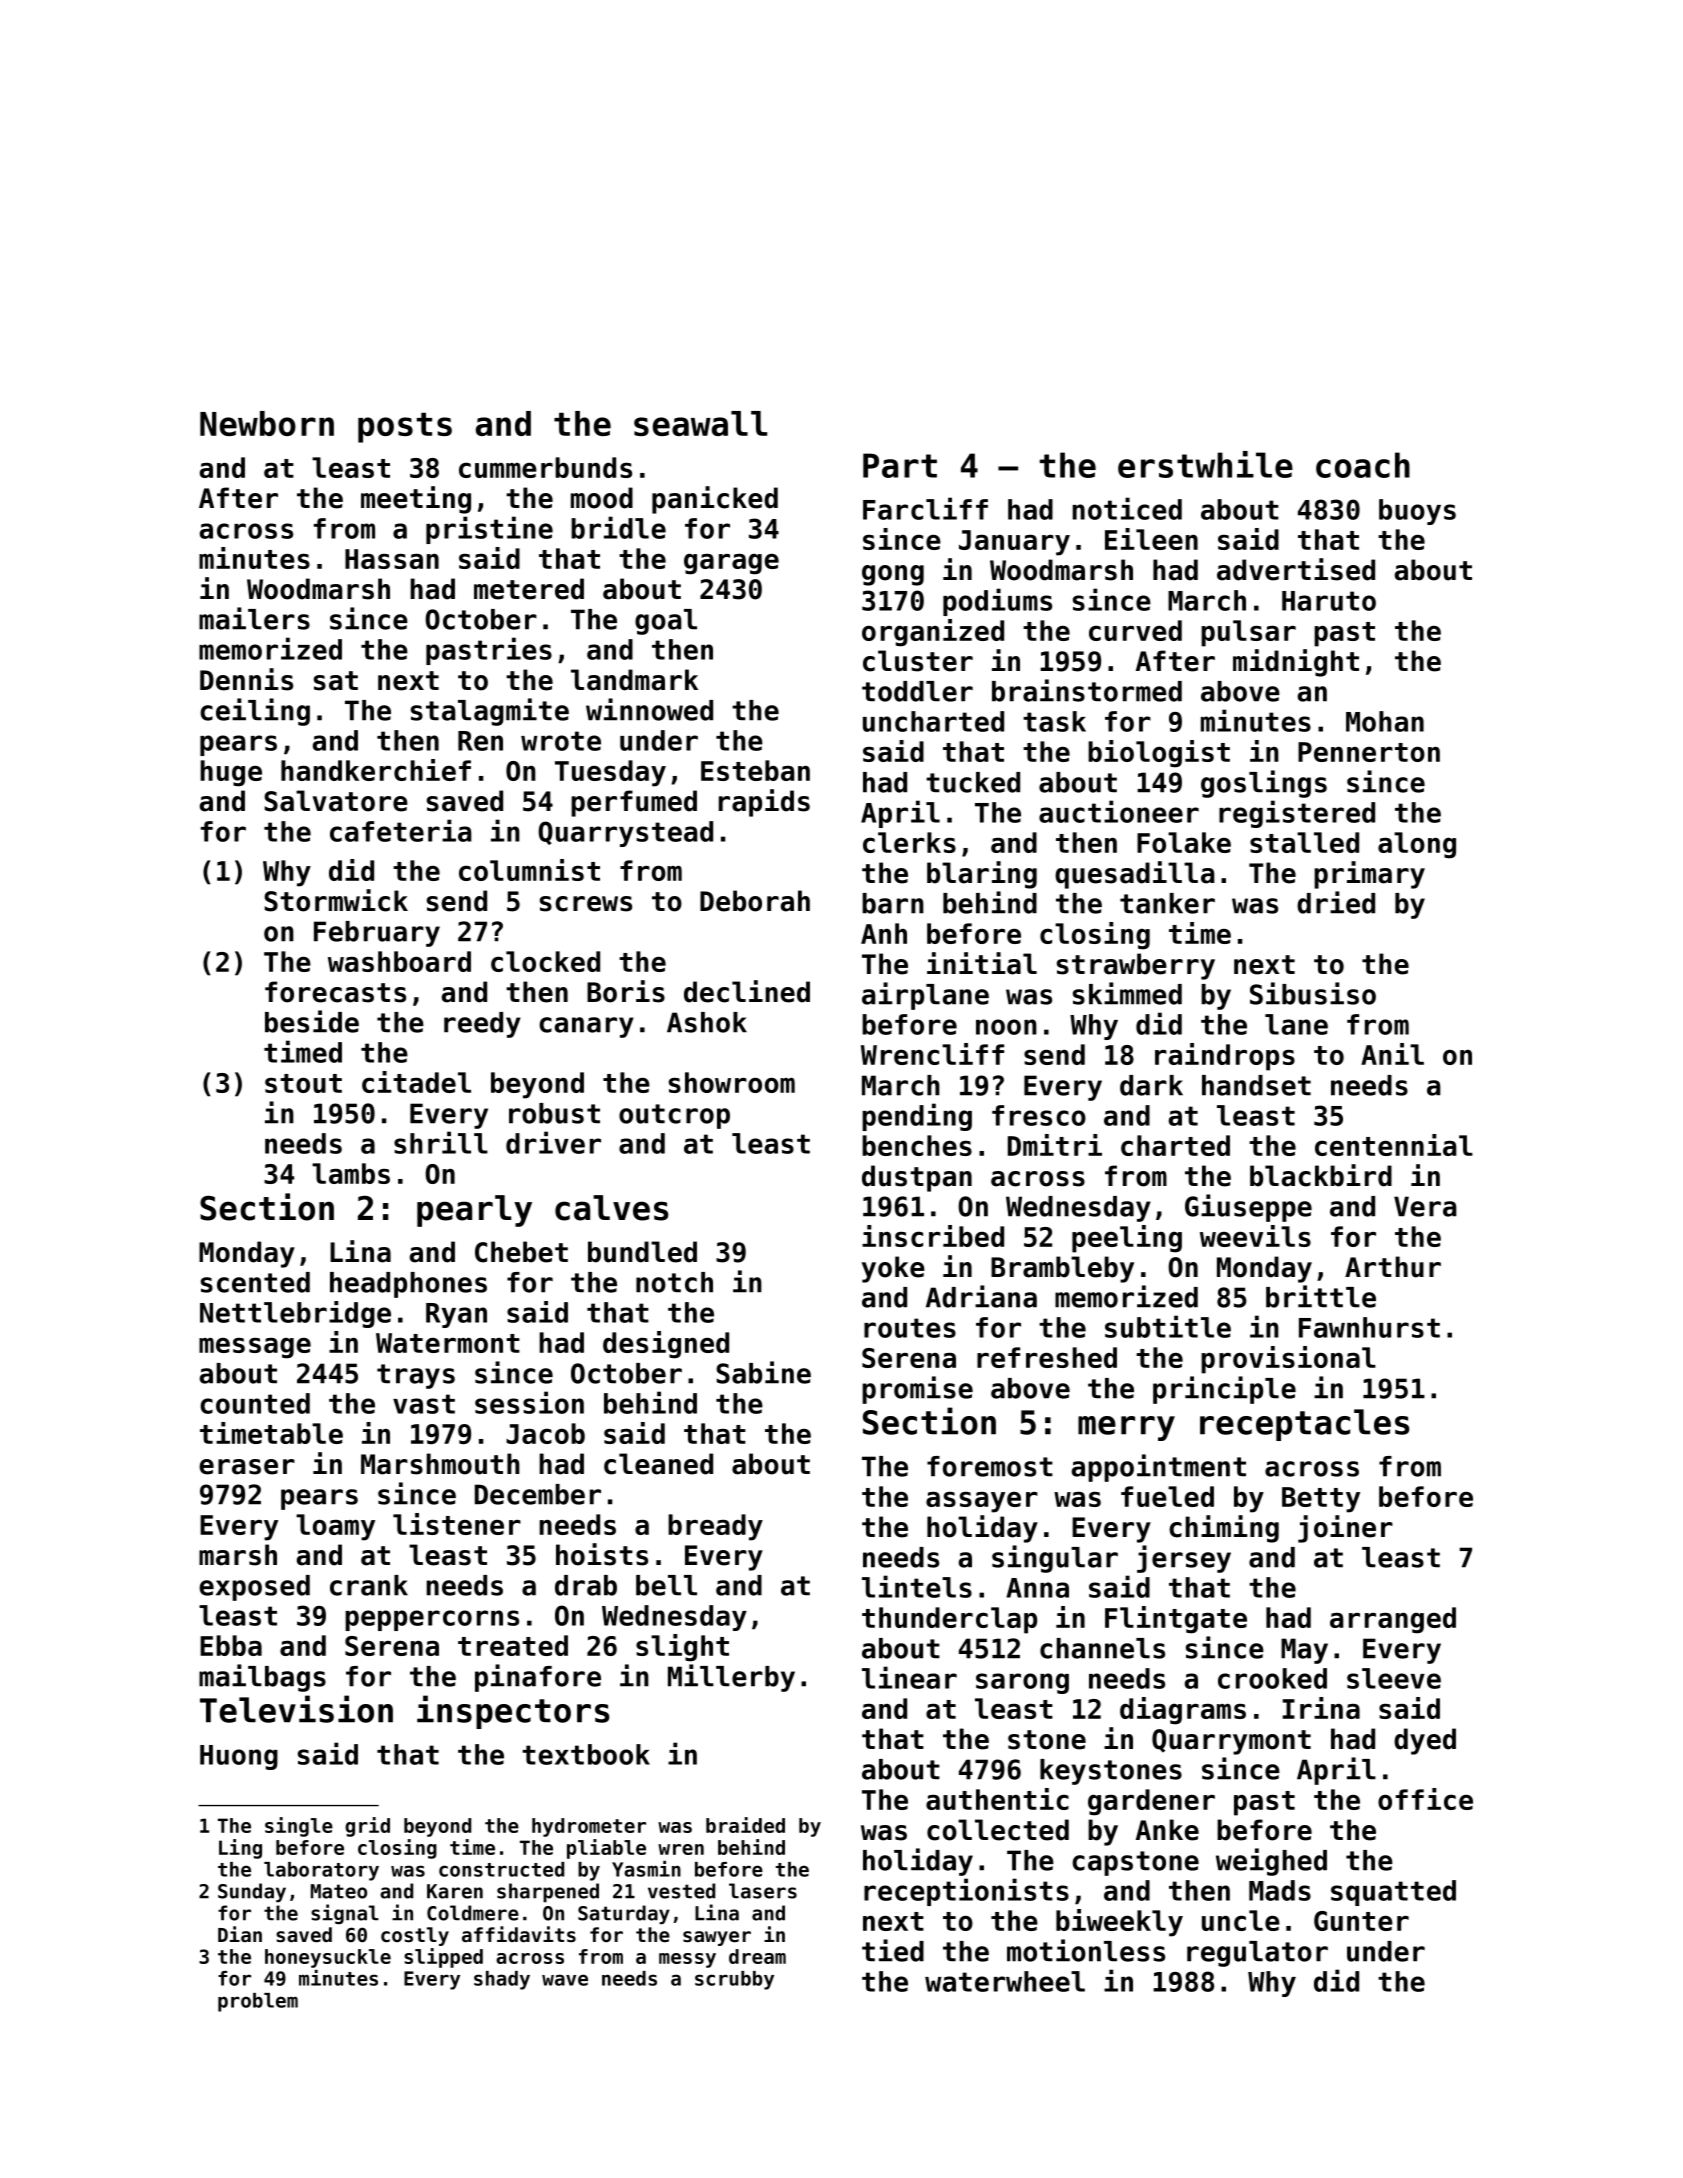  I want to click on seawall, so click(700, 423).
